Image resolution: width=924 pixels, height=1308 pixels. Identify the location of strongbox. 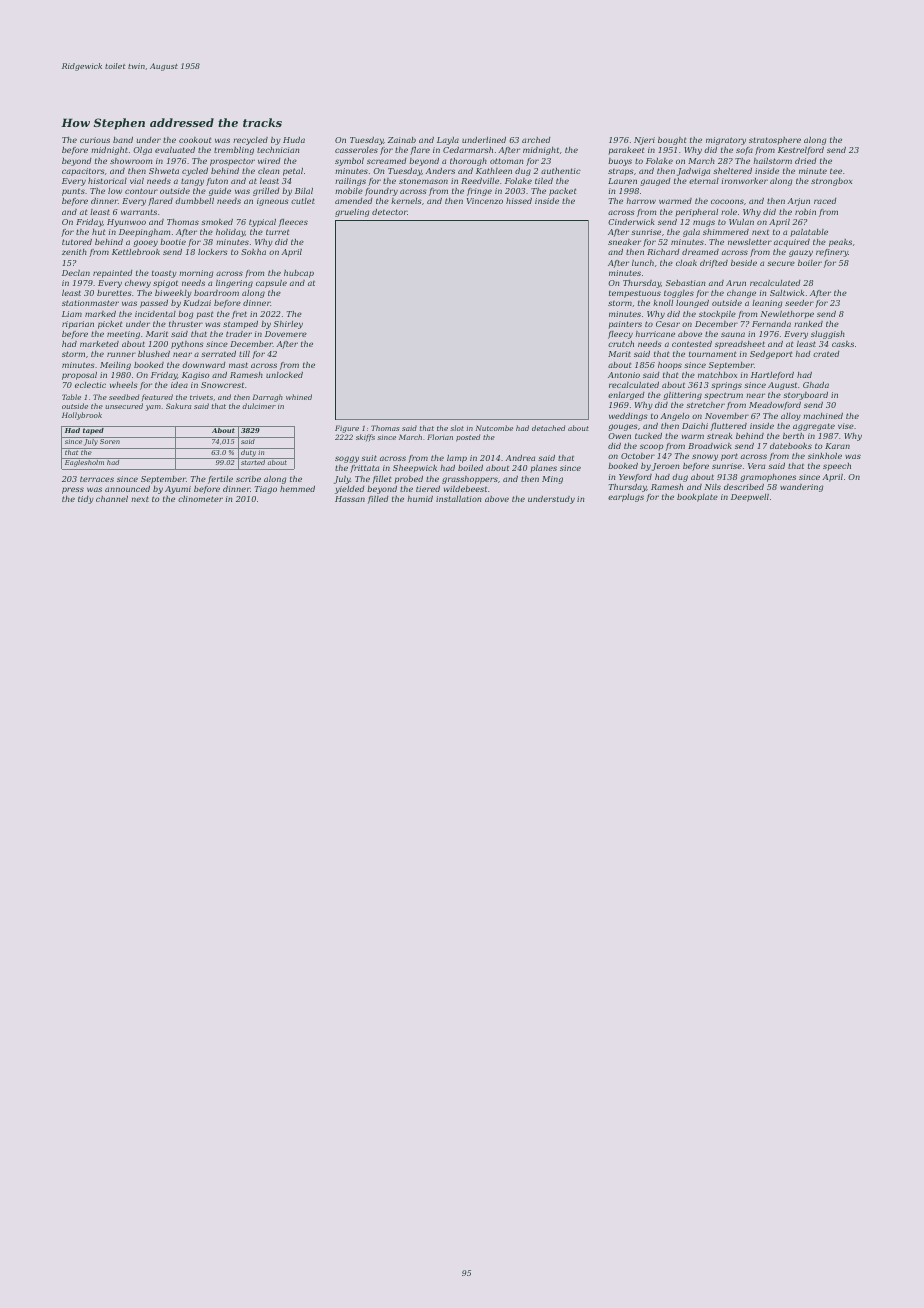
(831, 182).
